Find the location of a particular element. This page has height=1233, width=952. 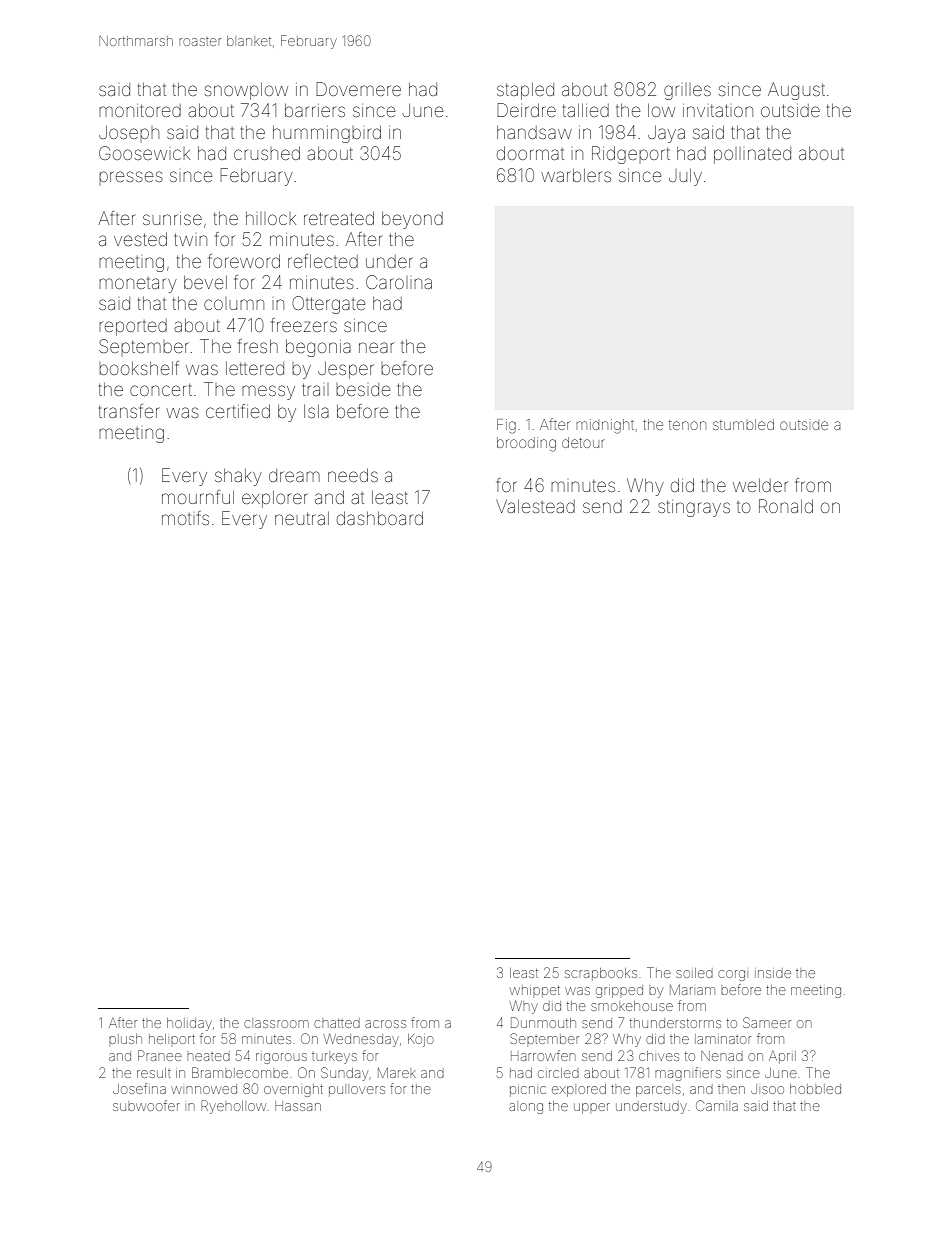

classroom is located at coordinates (276, 1024).
